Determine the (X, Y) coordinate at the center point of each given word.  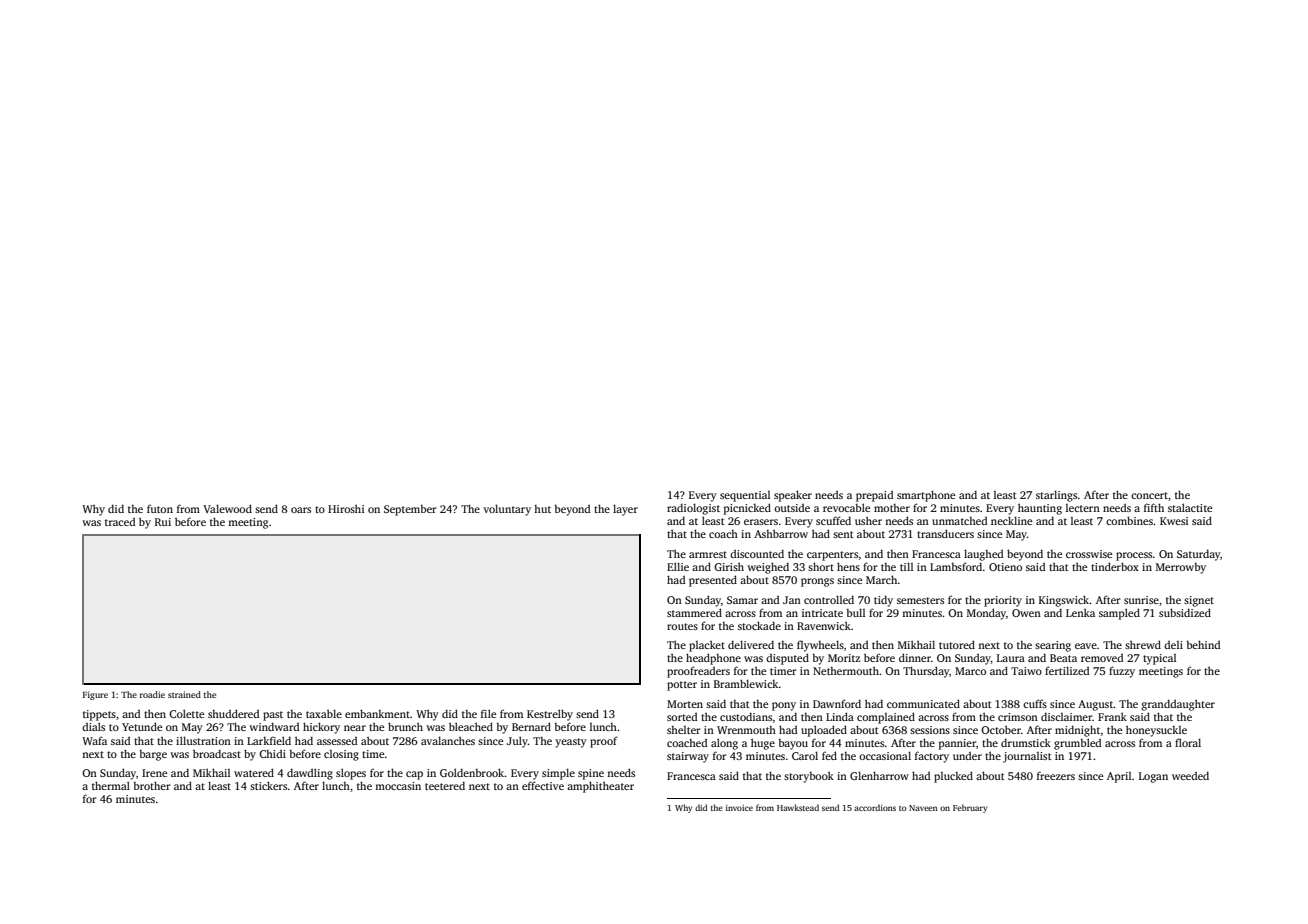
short (821, 566)
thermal (111, 785)
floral (1188, 742)
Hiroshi (346, 508)
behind (1203, 644)
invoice (739, 808)
